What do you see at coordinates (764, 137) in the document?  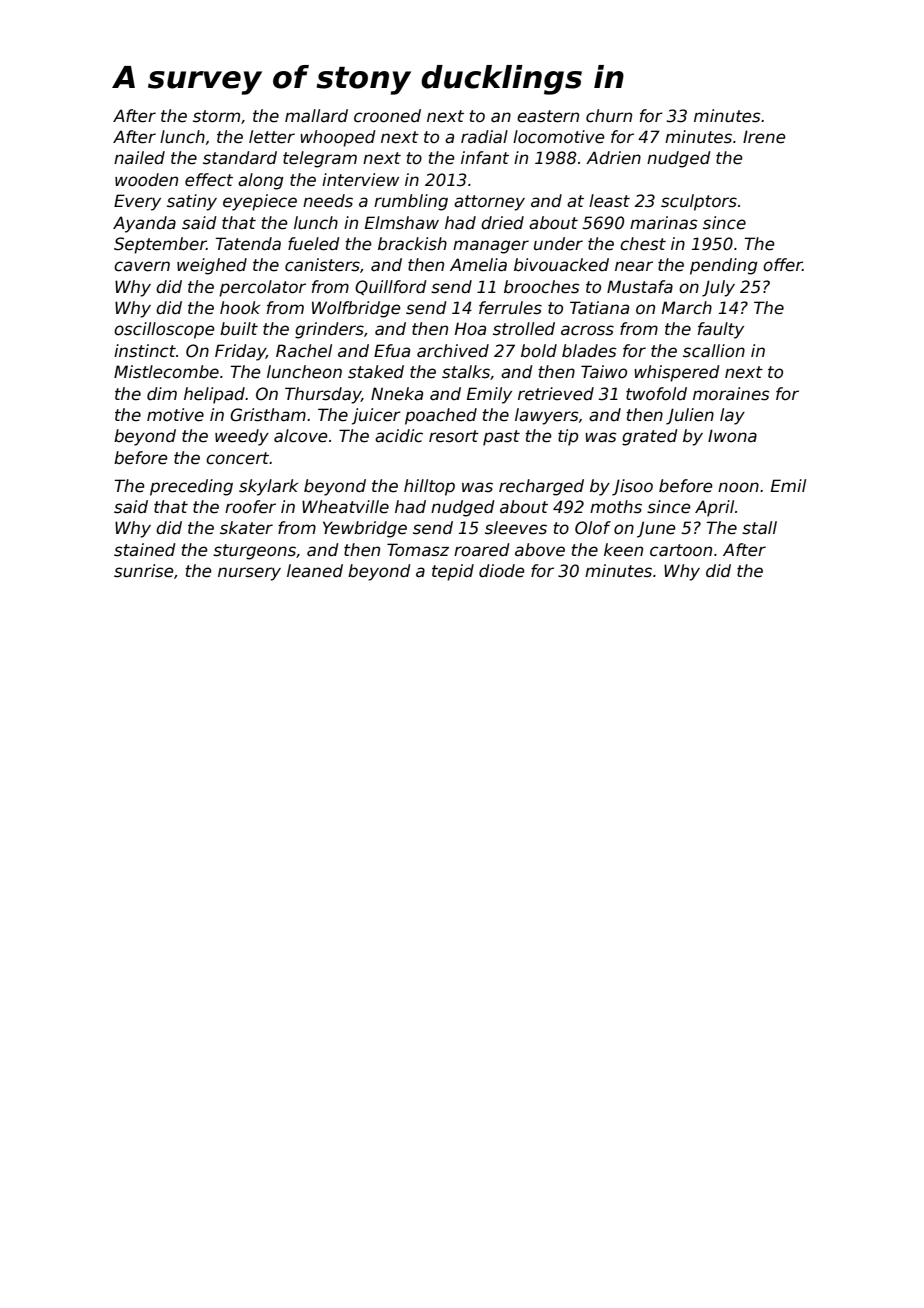 I see `Irene` at bounding box center [764, 137].
